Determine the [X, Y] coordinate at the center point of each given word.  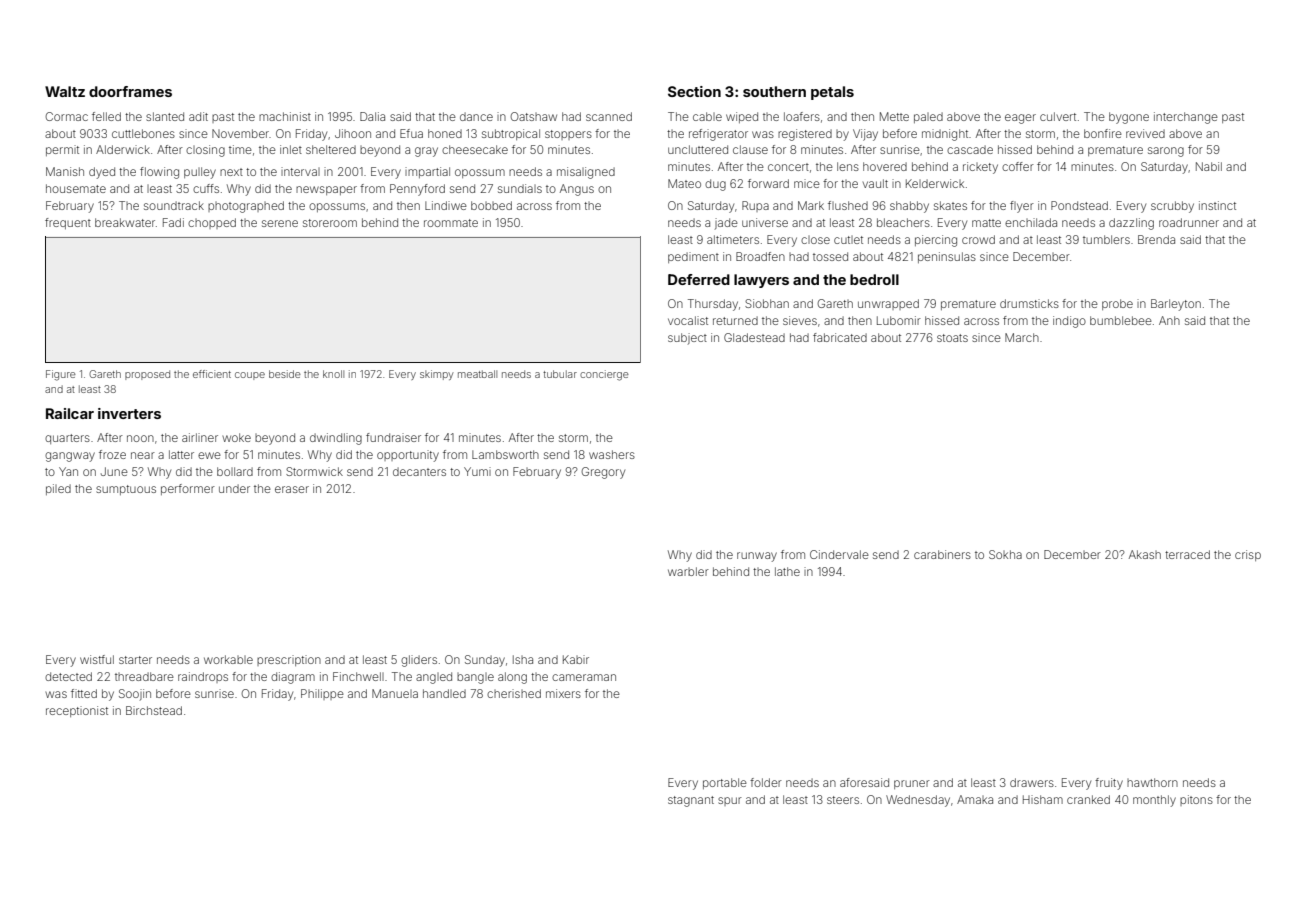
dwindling [336, 439]
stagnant [691, 801]
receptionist [77, 711]
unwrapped [888, 304]
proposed [147, 375]
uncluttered [698, 149]
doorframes [130, 91]
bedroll [874, 279]
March [1022, 337]
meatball [477, 374]
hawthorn [1152, 782]
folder [766, 782]
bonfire [1103, 133]
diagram [293, 678]
